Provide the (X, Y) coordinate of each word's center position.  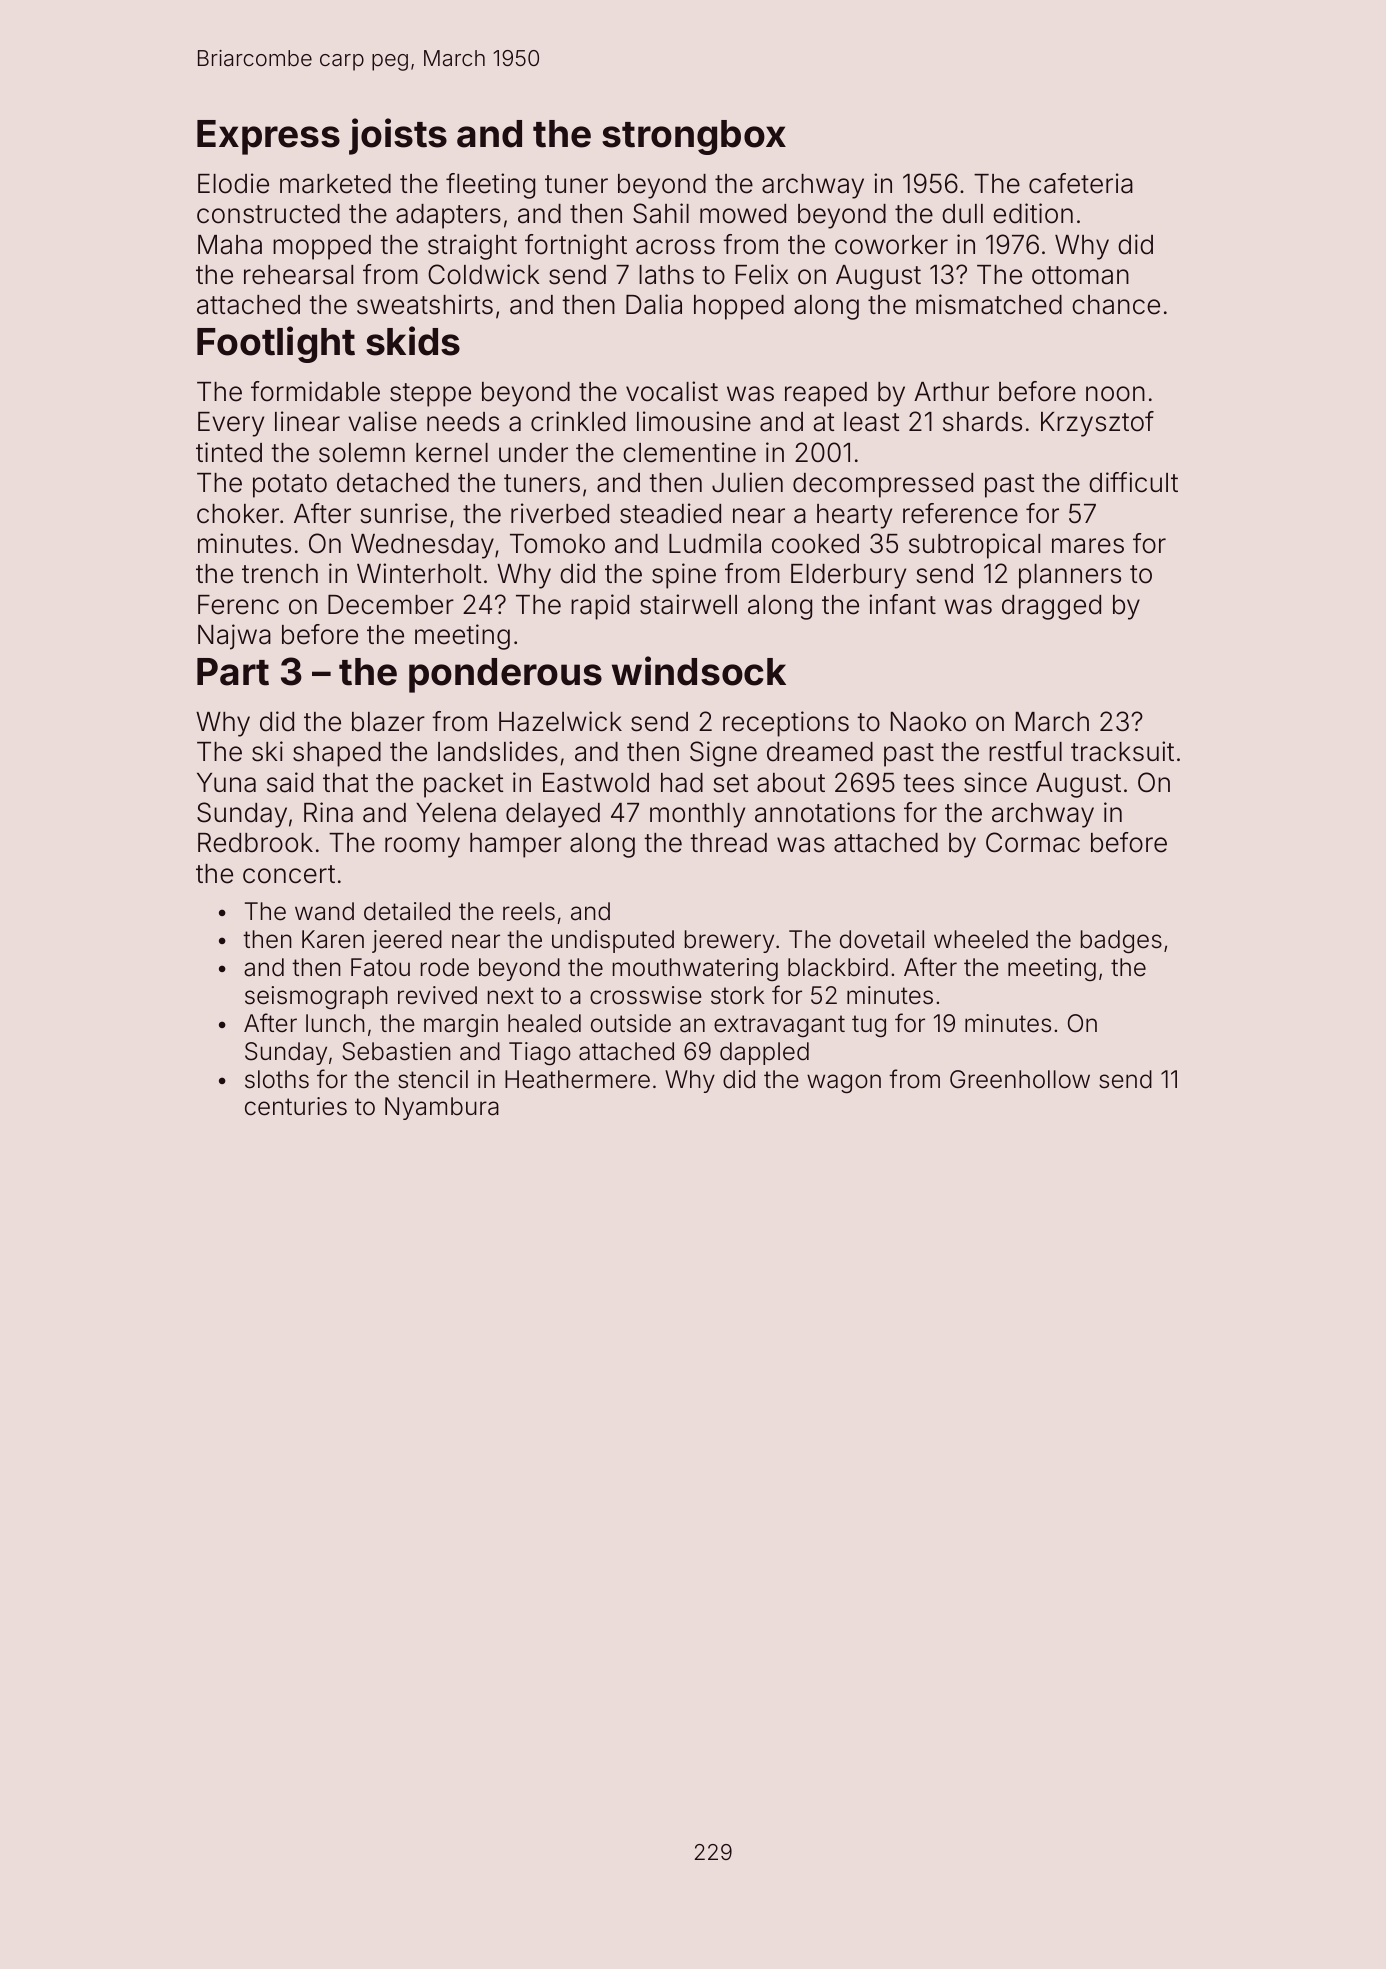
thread (728, 843)
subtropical (974, 546)
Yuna (226, 783)
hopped (739, 307)
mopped (322, 247)
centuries (296, 1106)
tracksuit (1122, 751)
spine (684, 576)
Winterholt (419, 573)
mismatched (989, 304)
